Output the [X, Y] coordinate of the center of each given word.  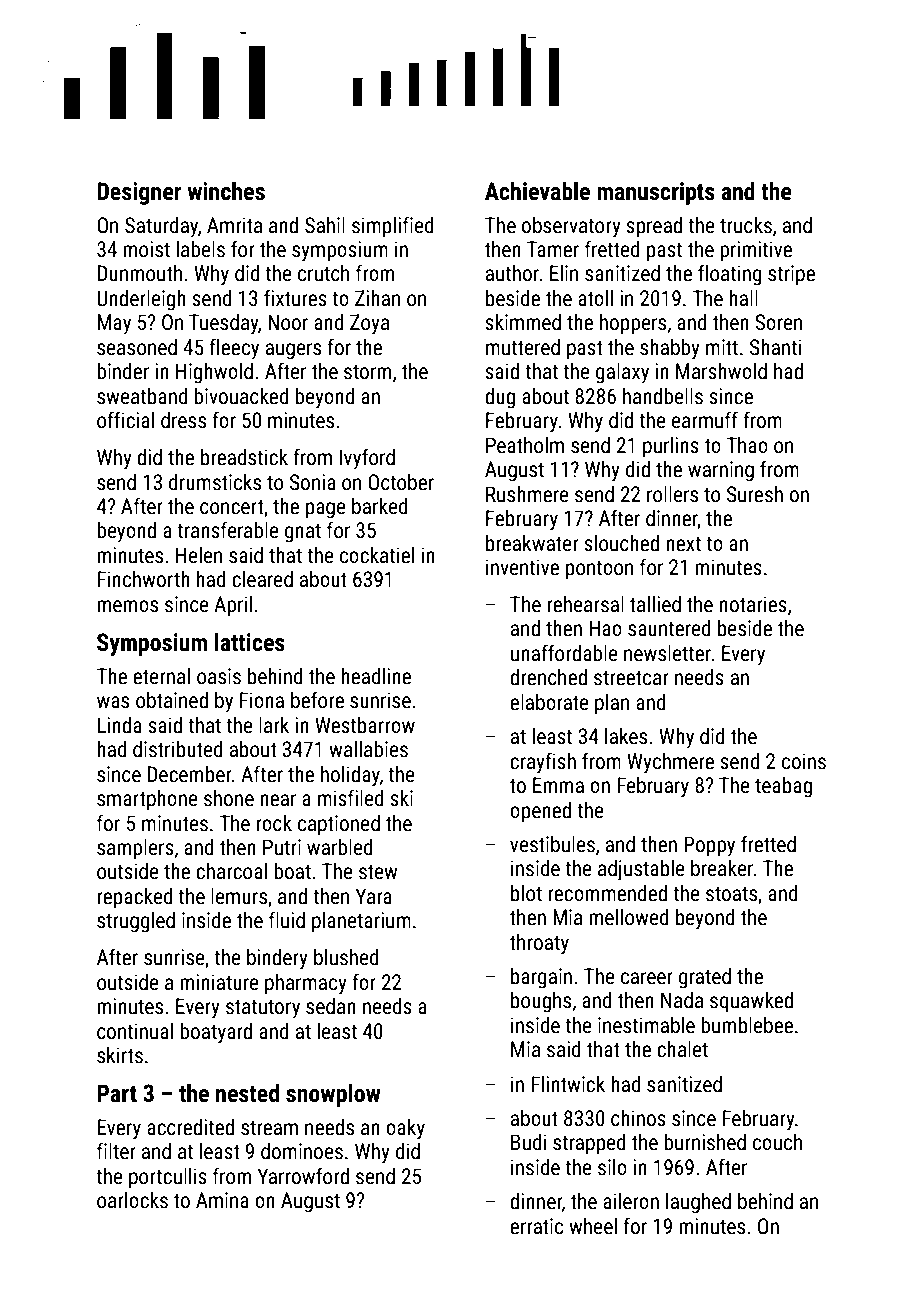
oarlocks [132, 1200]
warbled [340, 847]
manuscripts [656, 193]
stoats [731, 894]
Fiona [262, 700]
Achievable [537, 191]
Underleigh [141, 300]
